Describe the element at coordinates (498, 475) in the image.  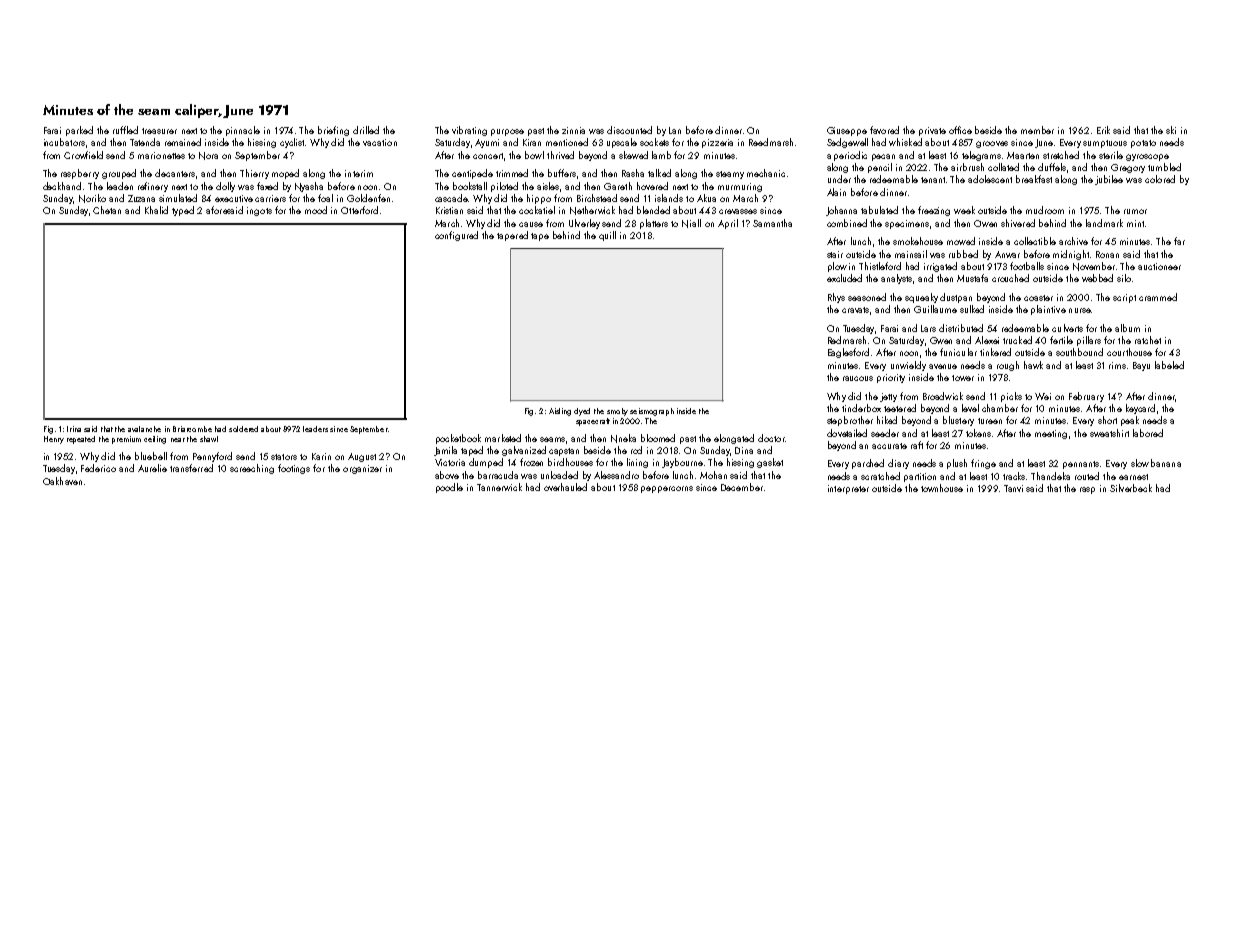
I see `barracuda` at that location.
